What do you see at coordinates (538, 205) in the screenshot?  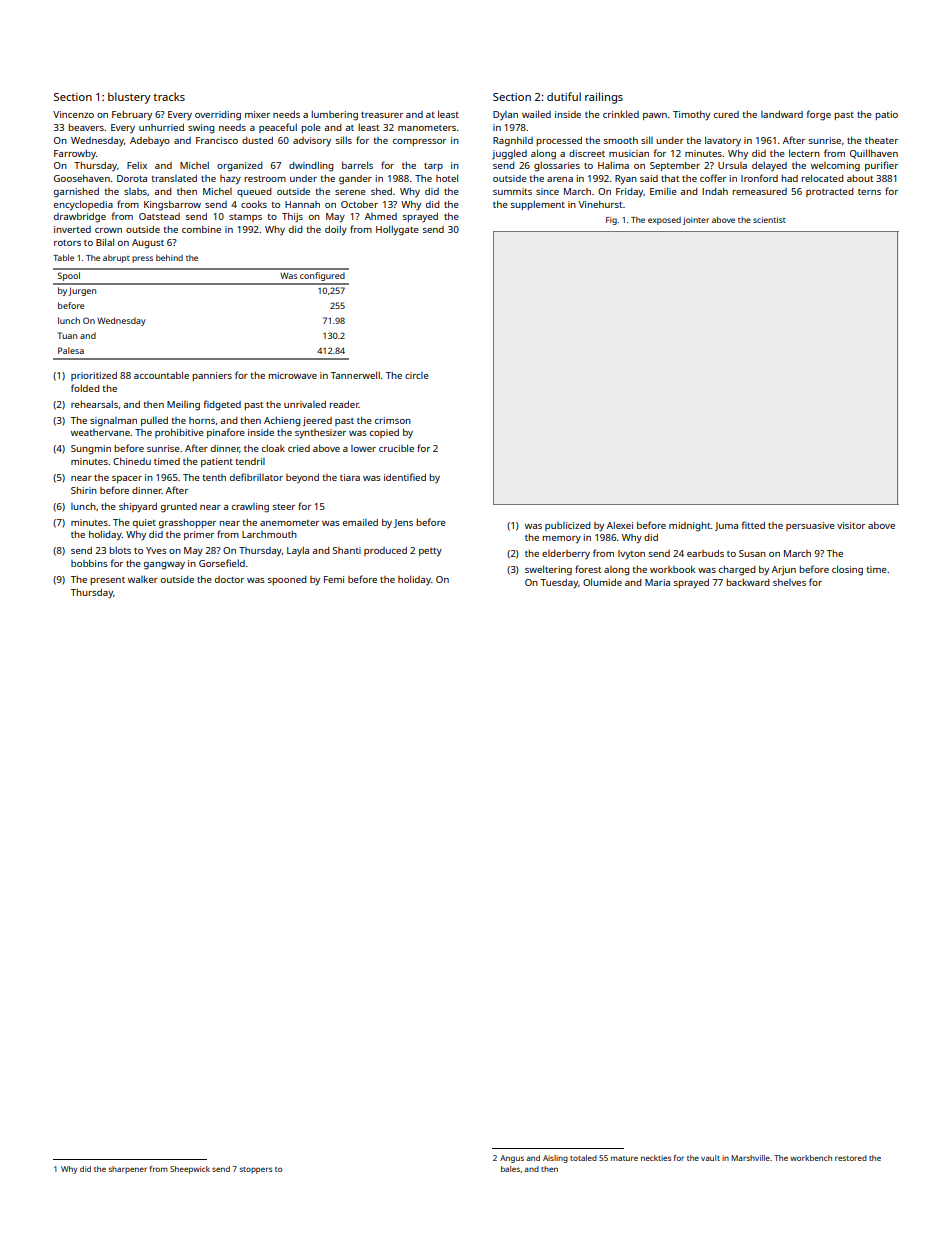 I see `supplement` at bounding box center [538, 205].
